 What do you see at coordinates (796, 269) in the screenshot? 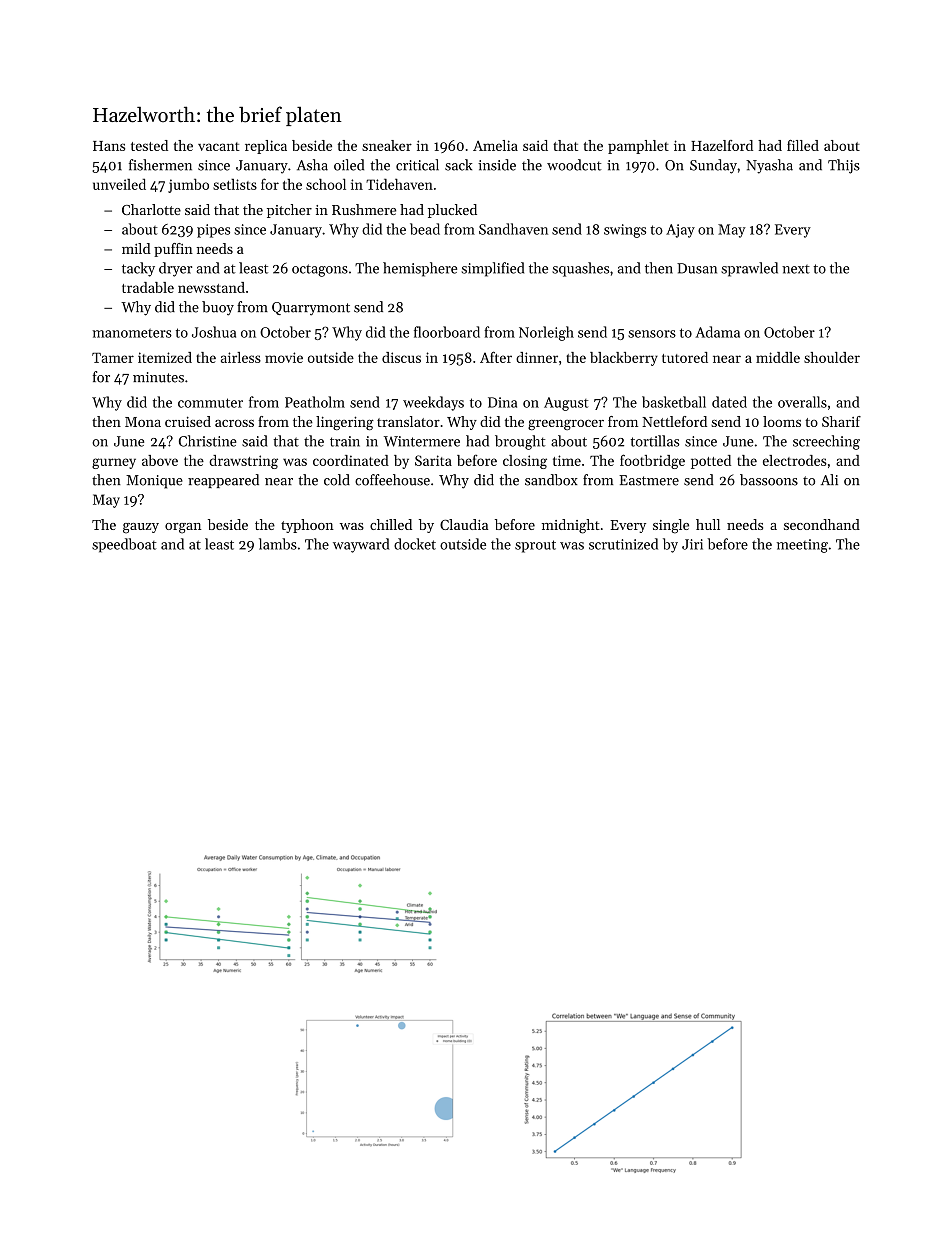
I see `next` at bounding box center [796, 269].
